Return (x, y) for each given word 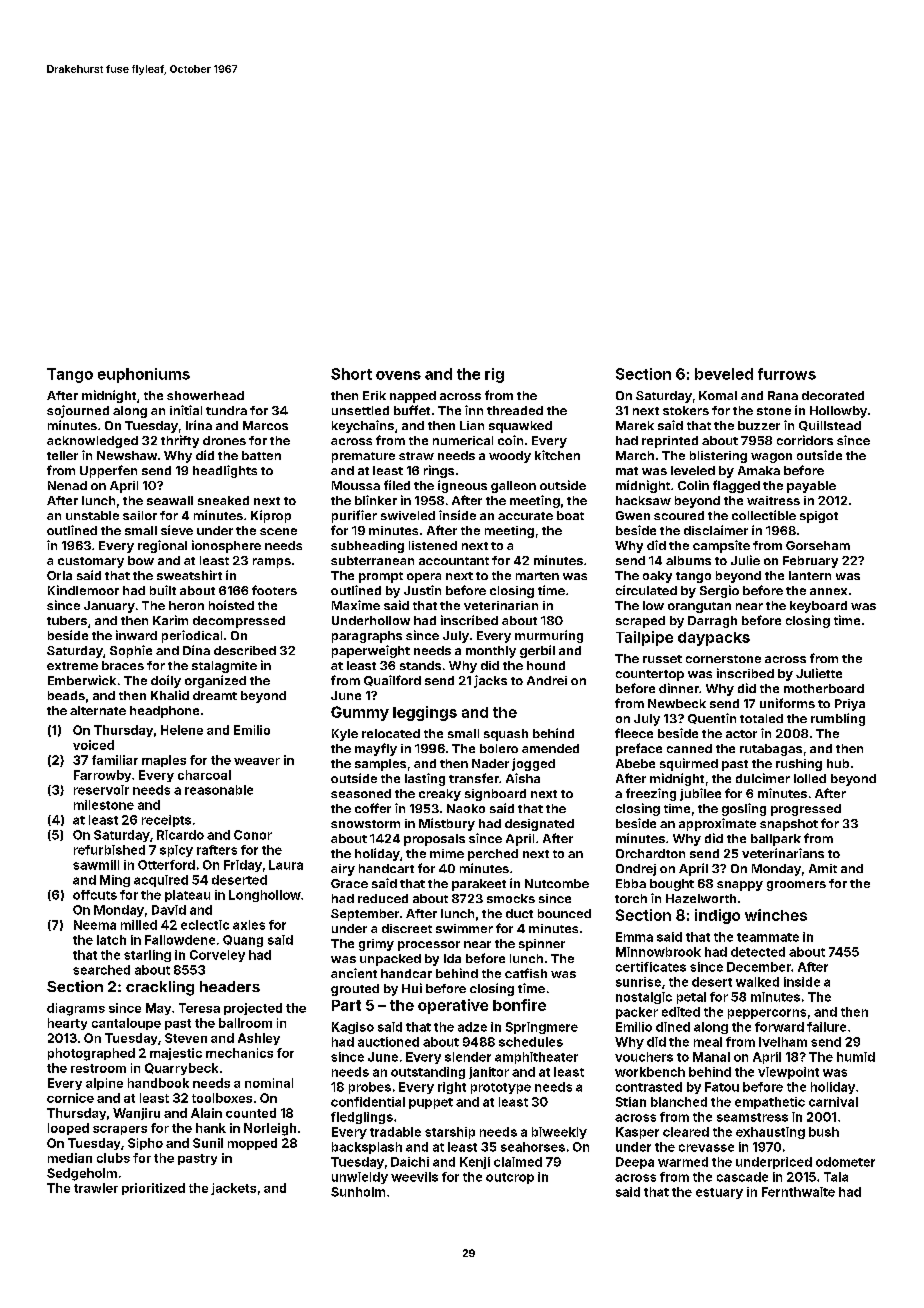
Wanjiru (136, 1114)
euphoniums (144, 375)
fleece (634, 733)
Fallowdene (180, 940)
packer (637, 1013)
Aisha (523, 778)
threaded (515, 410)
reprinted (670, 442)
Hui (412, 988)
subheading (367, 547)
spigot (819, 517)
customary (91, 562)
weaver (257, 761)
